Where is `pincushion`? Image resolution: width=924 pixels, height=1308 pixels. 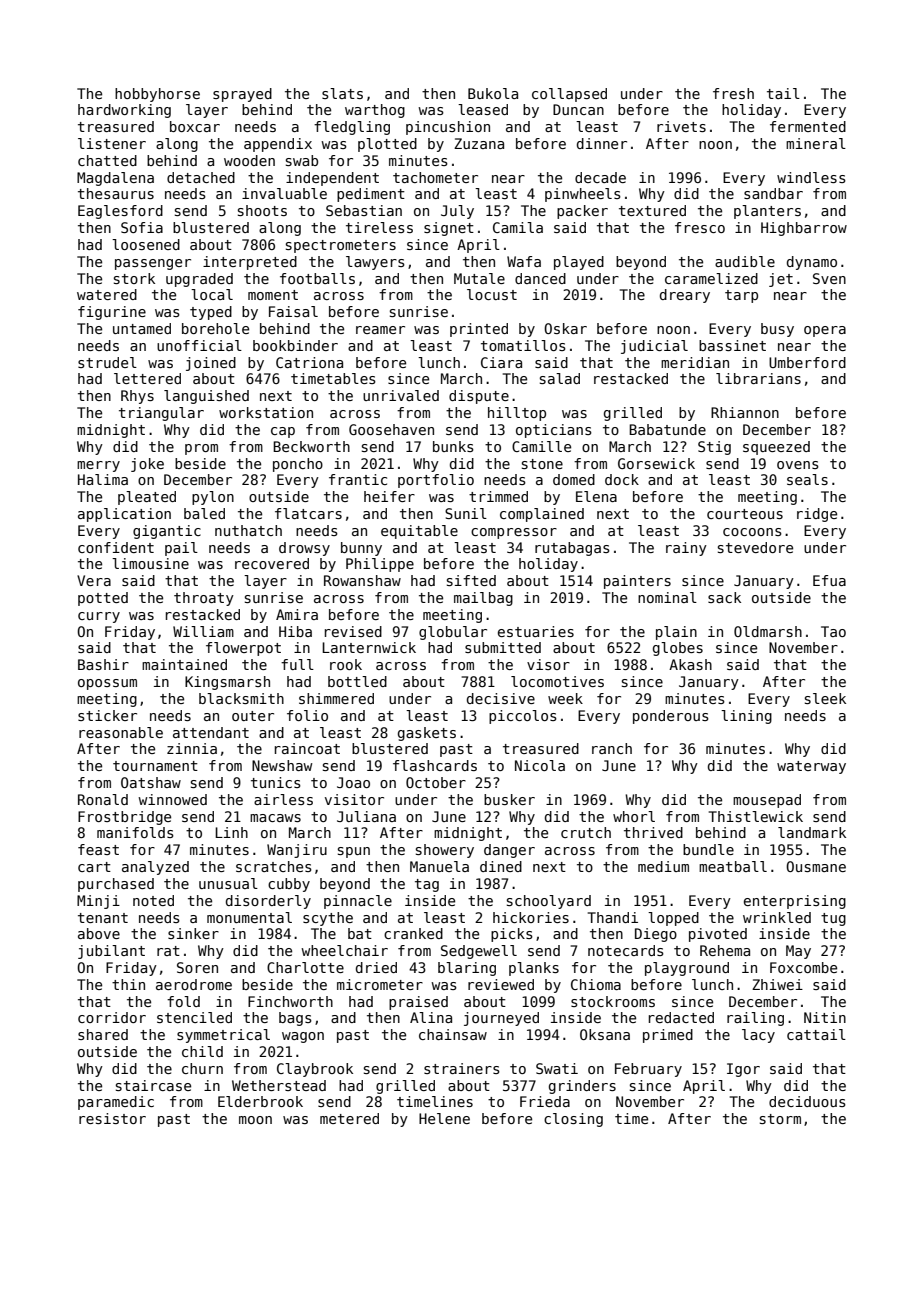
pincushion is located at coordinates (448, 128).
